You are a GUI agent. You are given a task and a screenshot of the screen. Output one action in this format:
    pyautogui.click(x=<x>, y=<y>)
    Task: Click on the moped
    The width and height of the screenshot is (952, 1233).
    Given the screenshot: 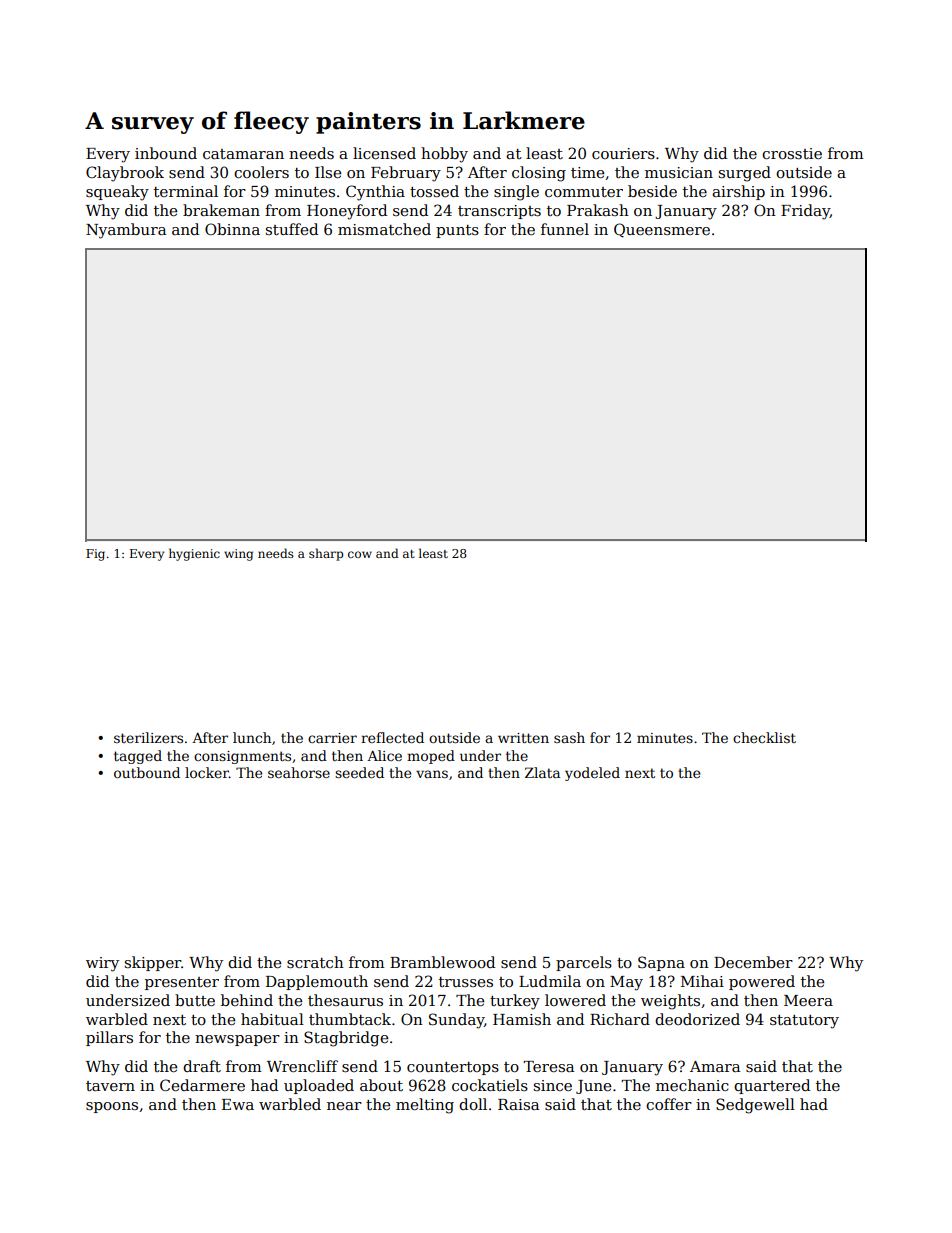 What is the action you would take?
    pyautogui.click(x=431, y=757)
